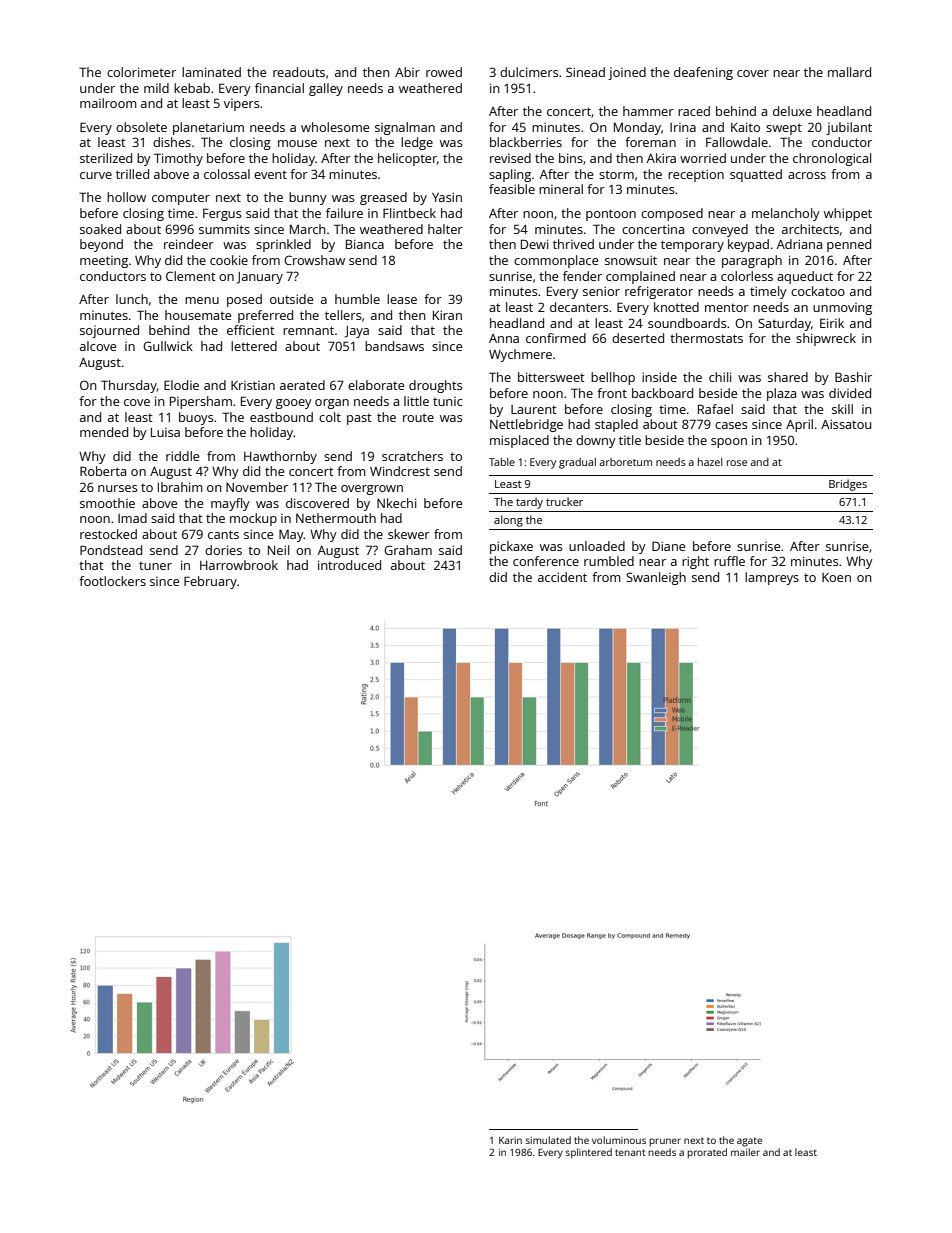  What do you see at coordinates (756, 175) in the image?
I see `squatted` at bounding box center [756, 175].
